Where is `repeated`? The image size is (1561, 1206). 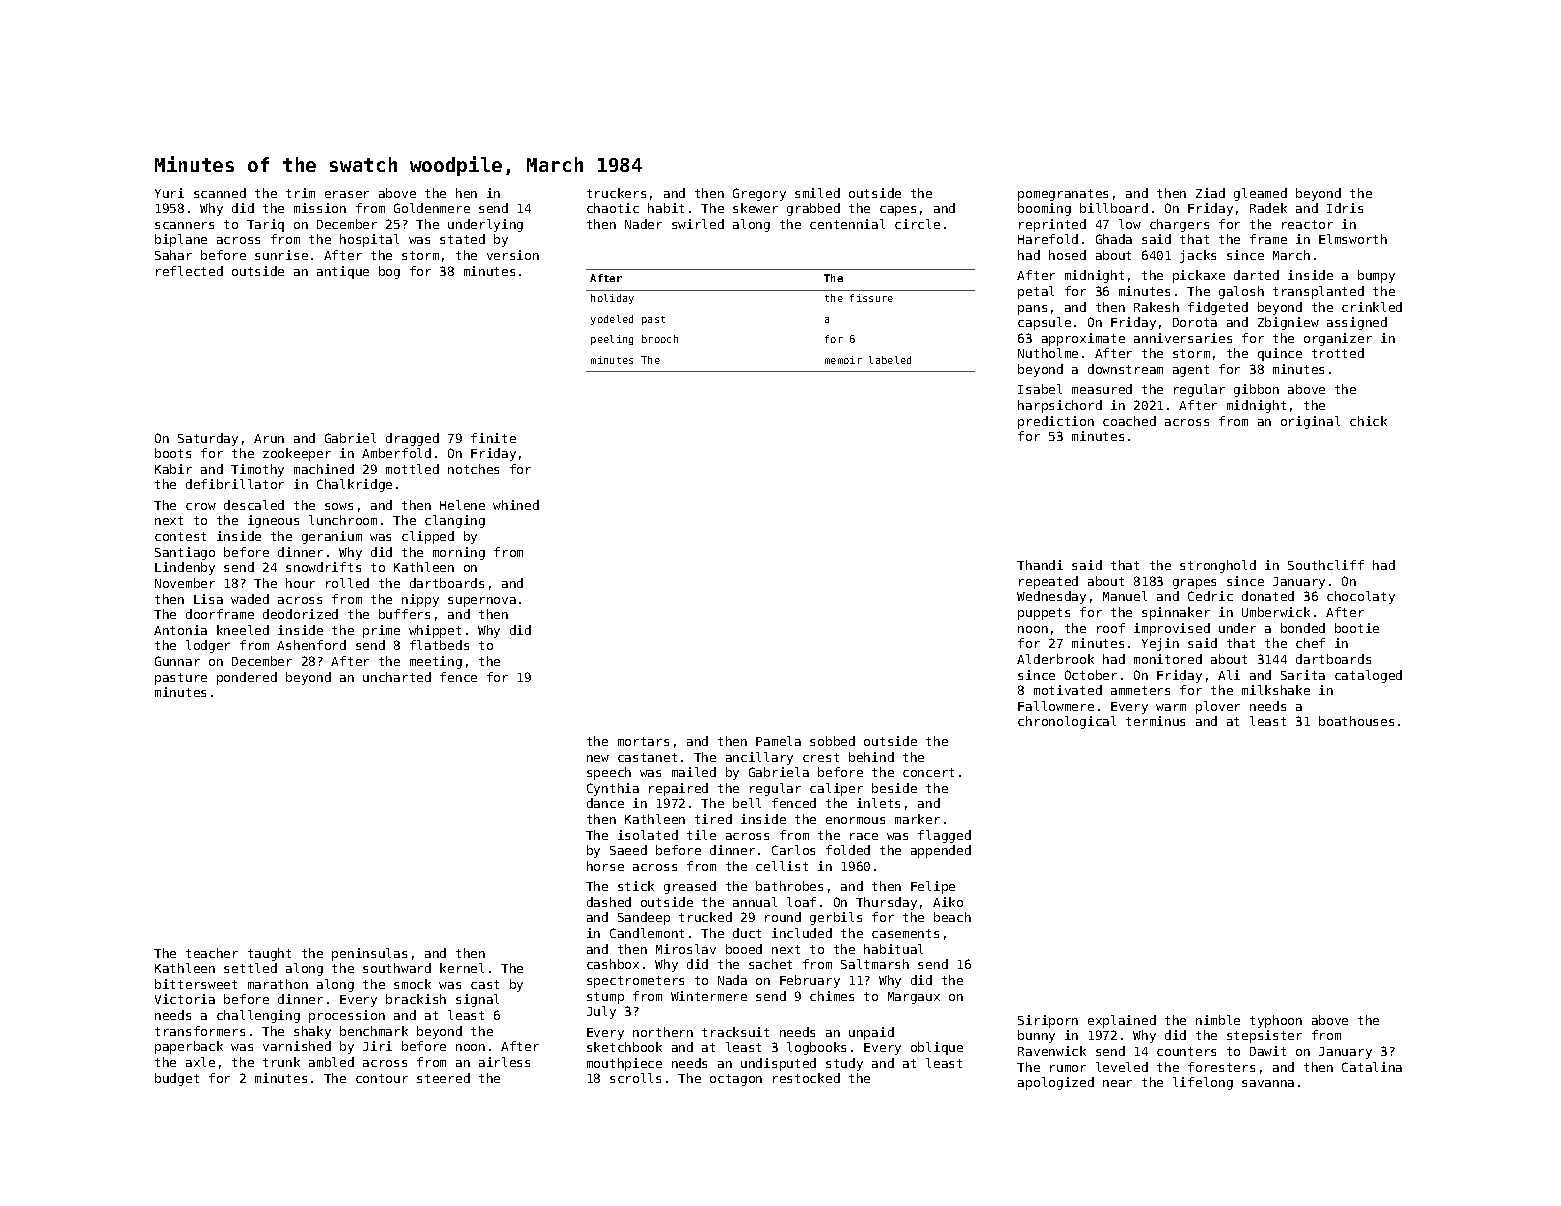 repeated is located at coordinates (1048, 582).
